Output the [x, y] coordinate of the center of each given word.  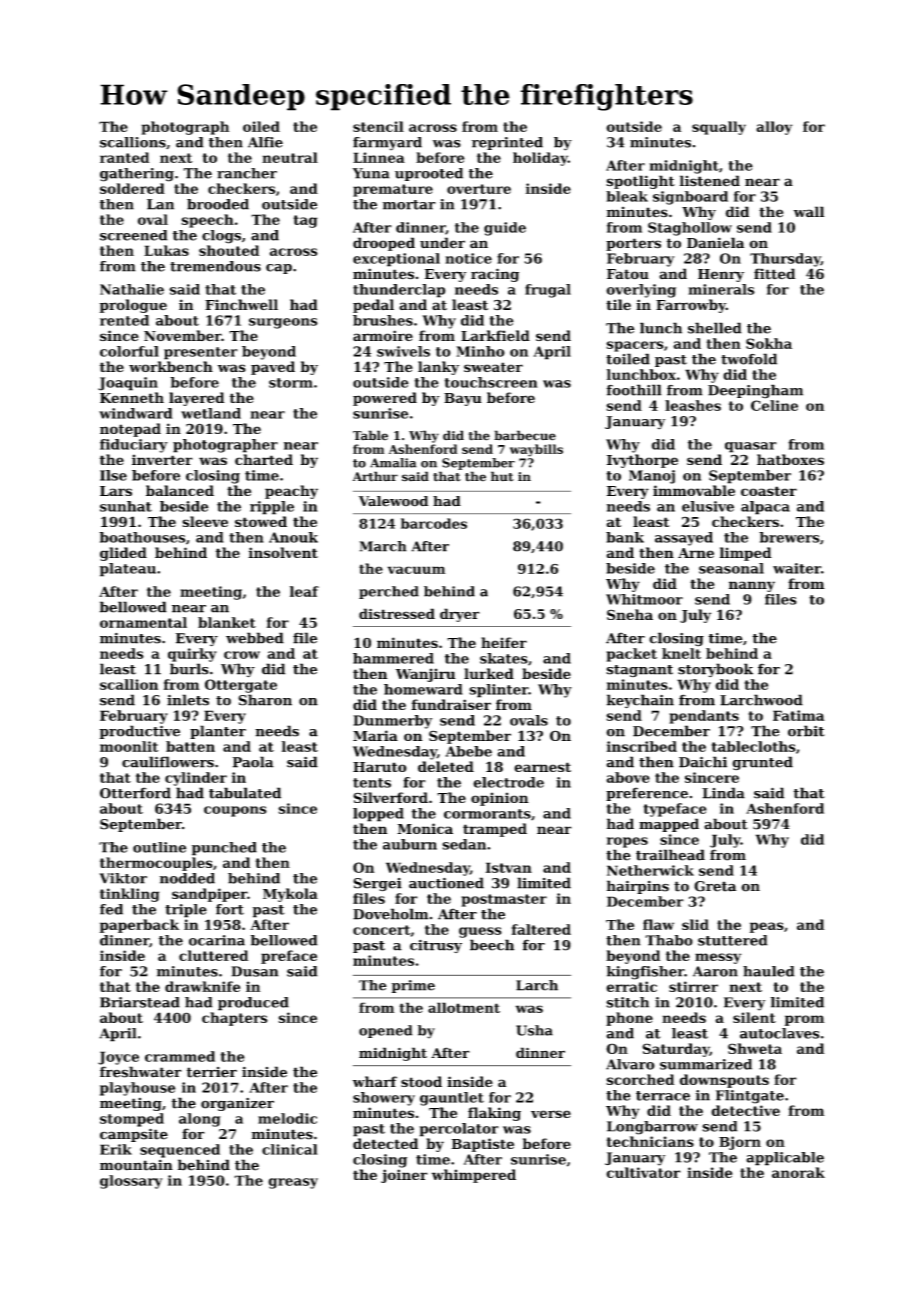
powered [385, 399]
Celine [774, 405]
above [628, 777]
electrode [508, 782]
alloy [774, 128]
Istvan [509, 867]
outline [159, 847]
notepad [130, 430]
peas [767, 927]
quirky [192, 655]
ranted [124, 157]
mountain [136, 1165]
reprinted [507, 143]
